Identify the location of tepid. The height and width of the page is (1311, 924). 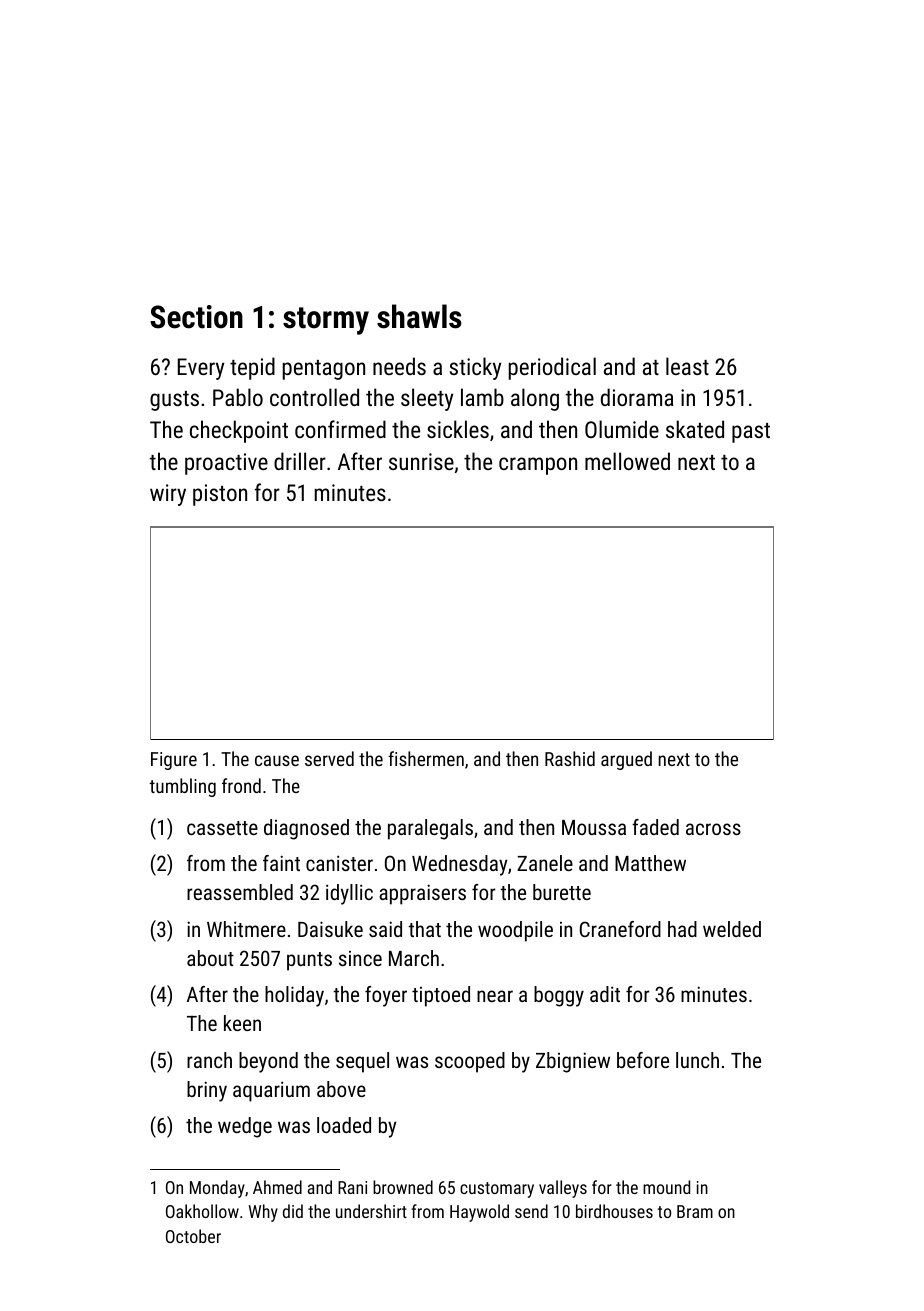
(252, 368).
